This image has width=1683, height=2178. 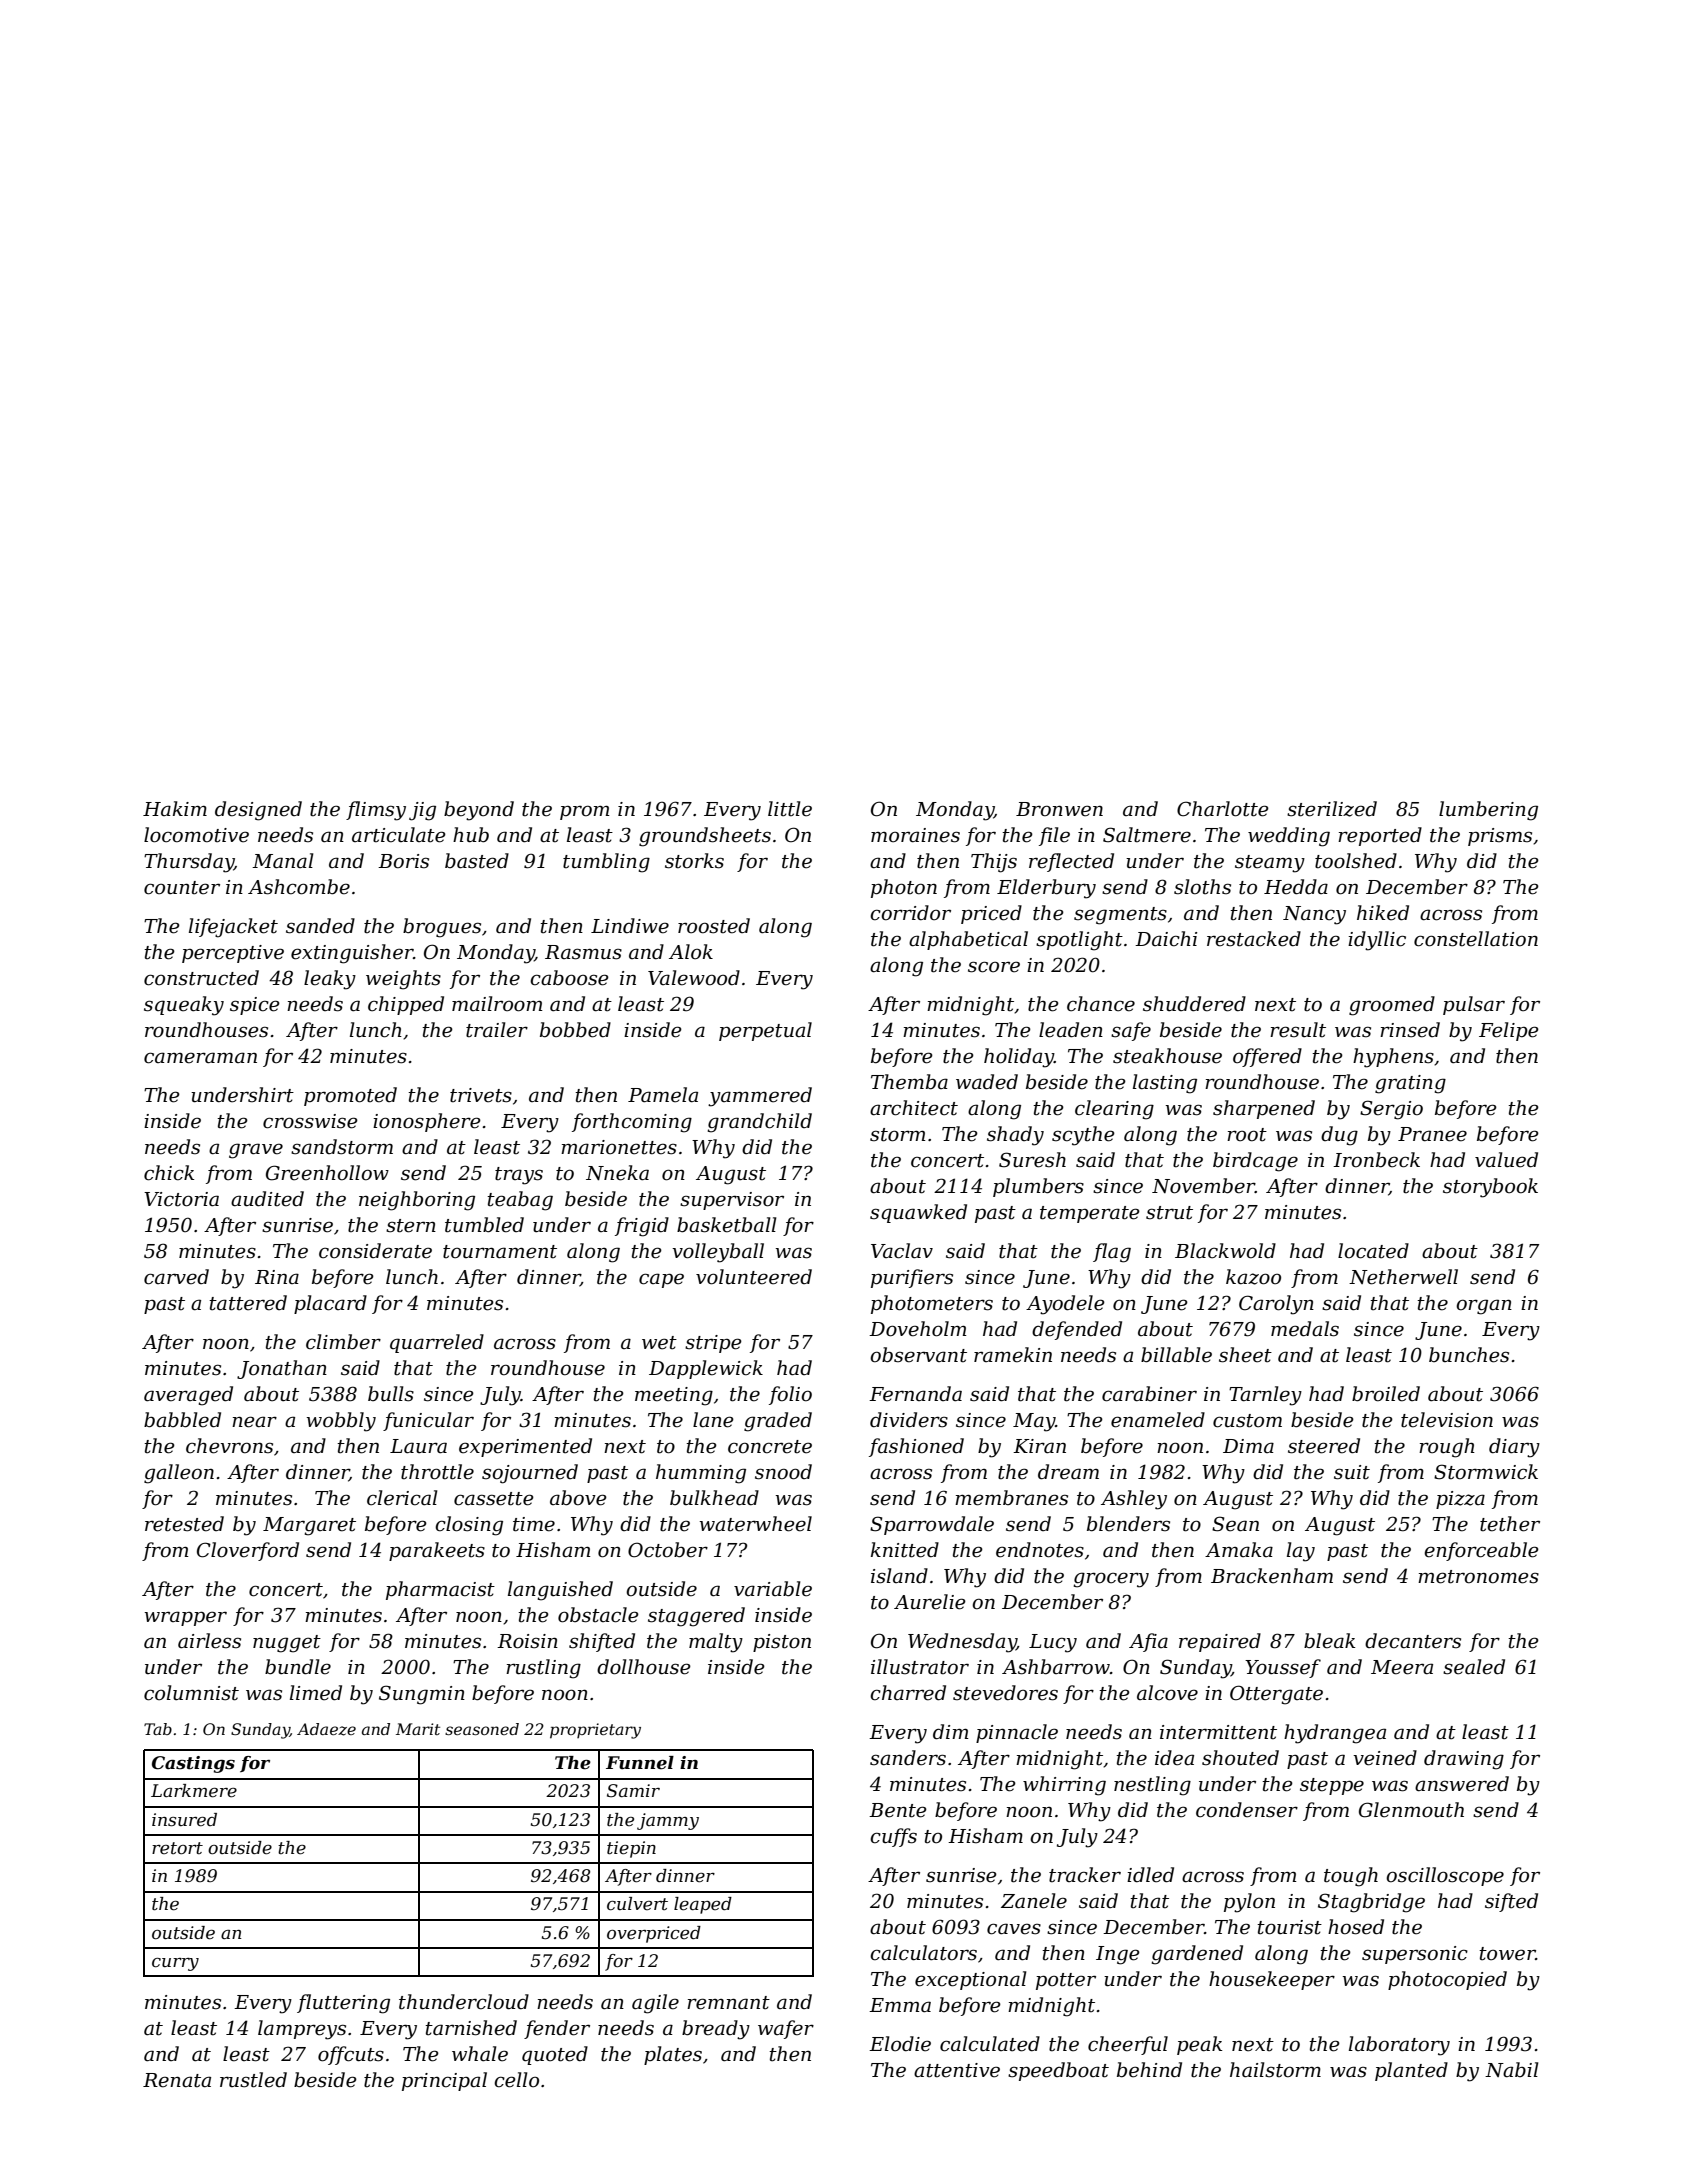 I want to click on Funnel, so click(x=640, y=1762).
